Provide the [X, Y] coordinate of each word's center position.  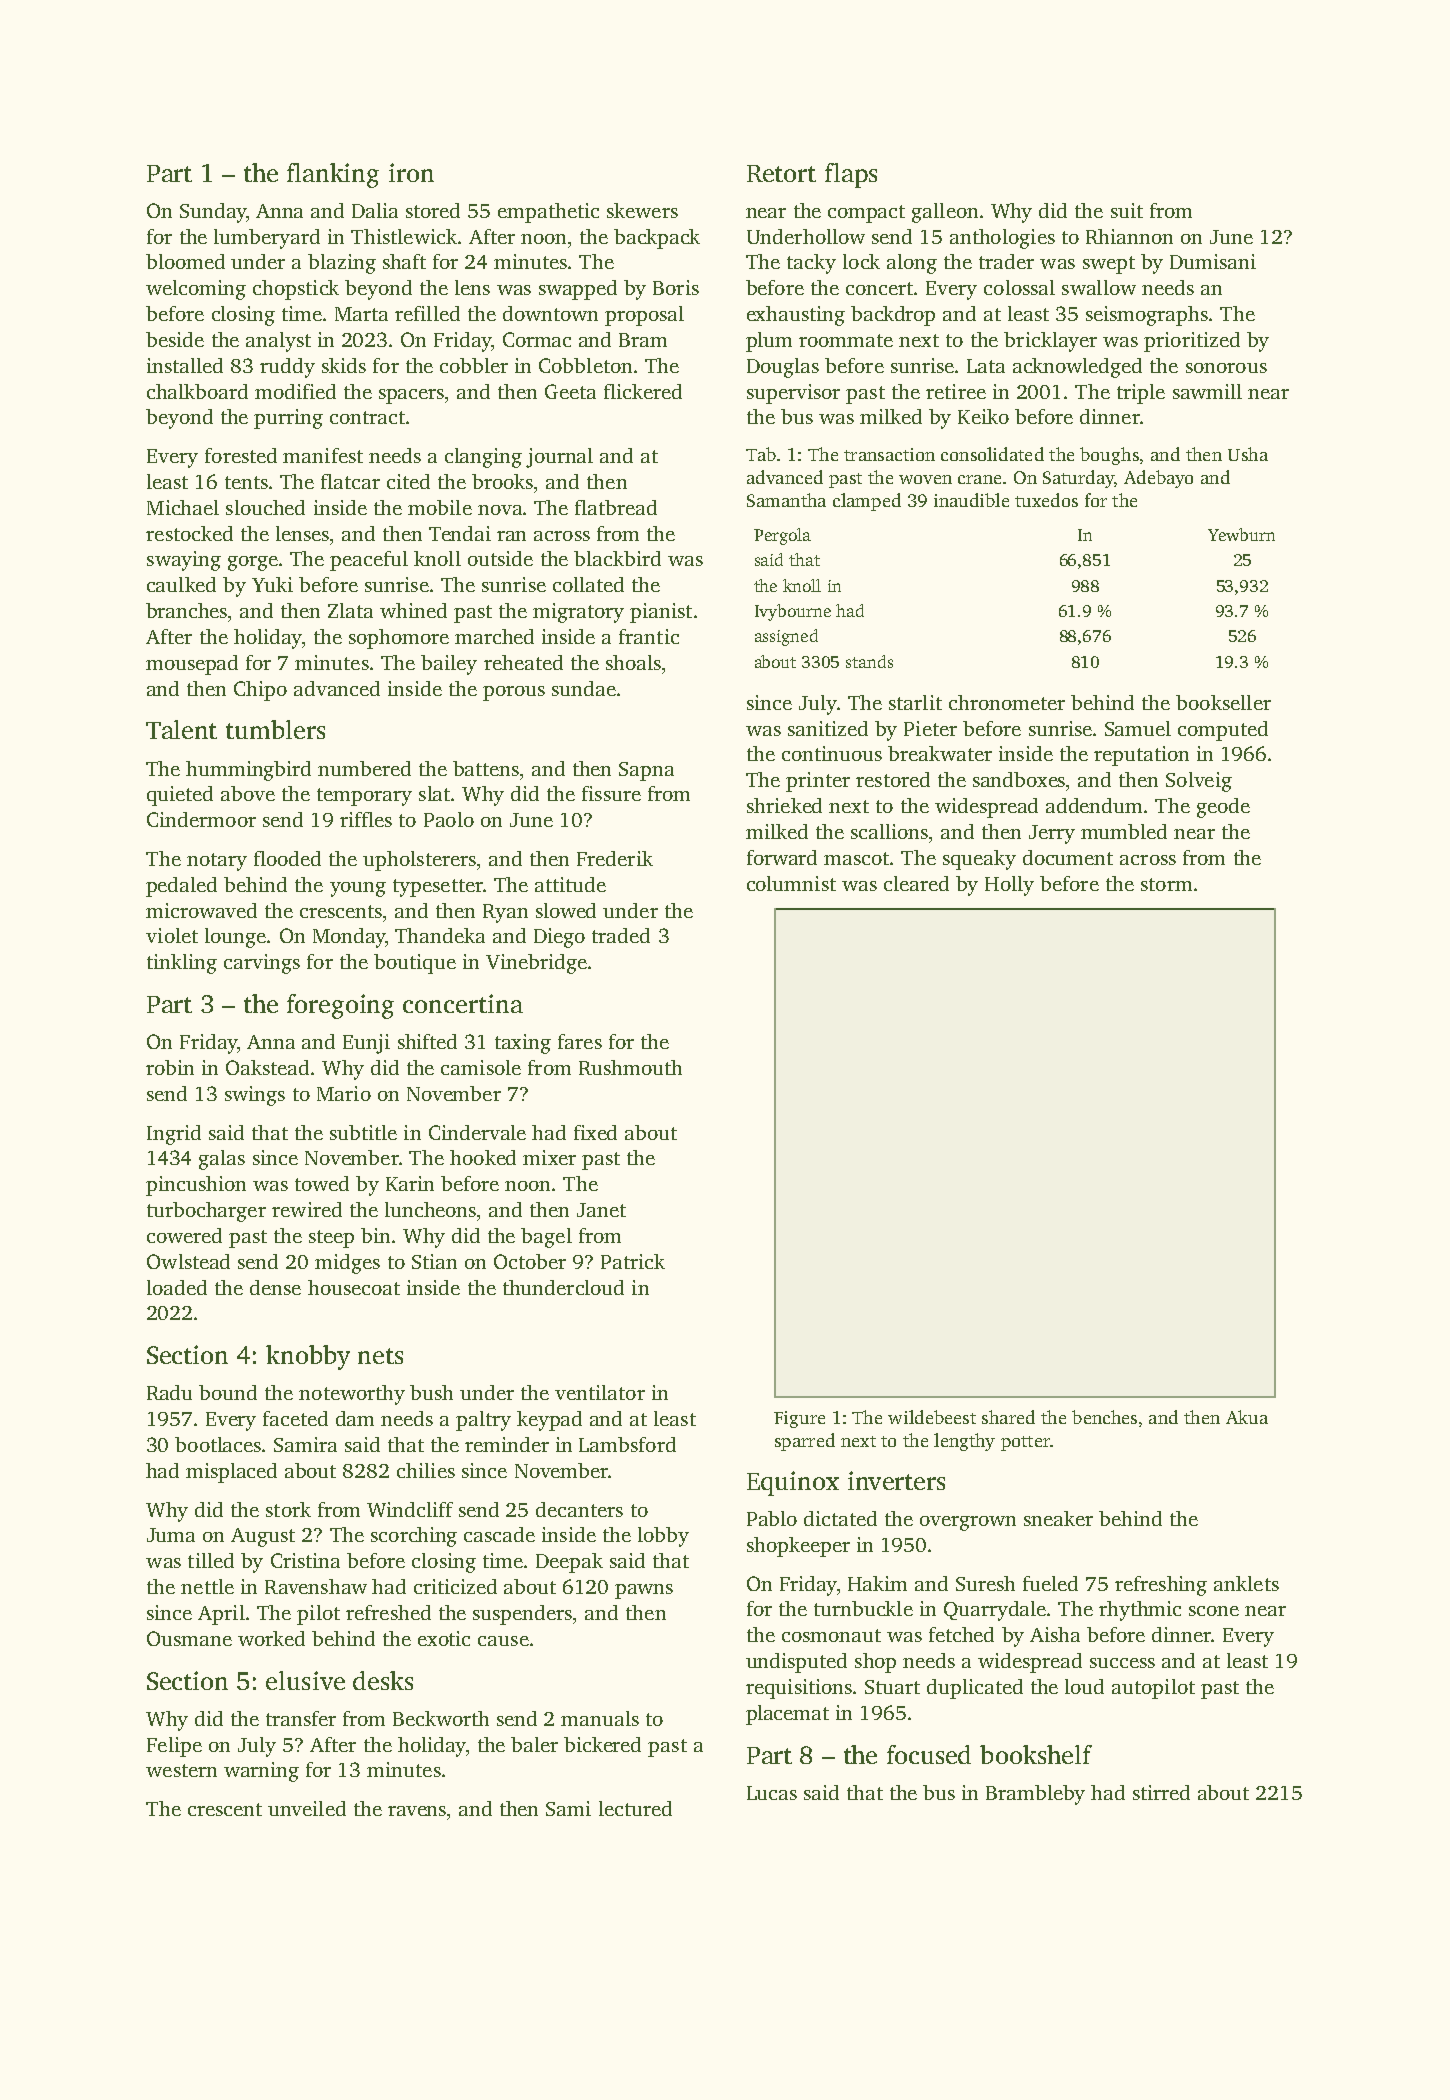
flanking [333, 175]
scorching [414, 1537]
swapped [578, 290]
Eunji [366, 1044]
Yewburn [1241, 534]
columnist [791, 883]
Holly [1009, 886]
